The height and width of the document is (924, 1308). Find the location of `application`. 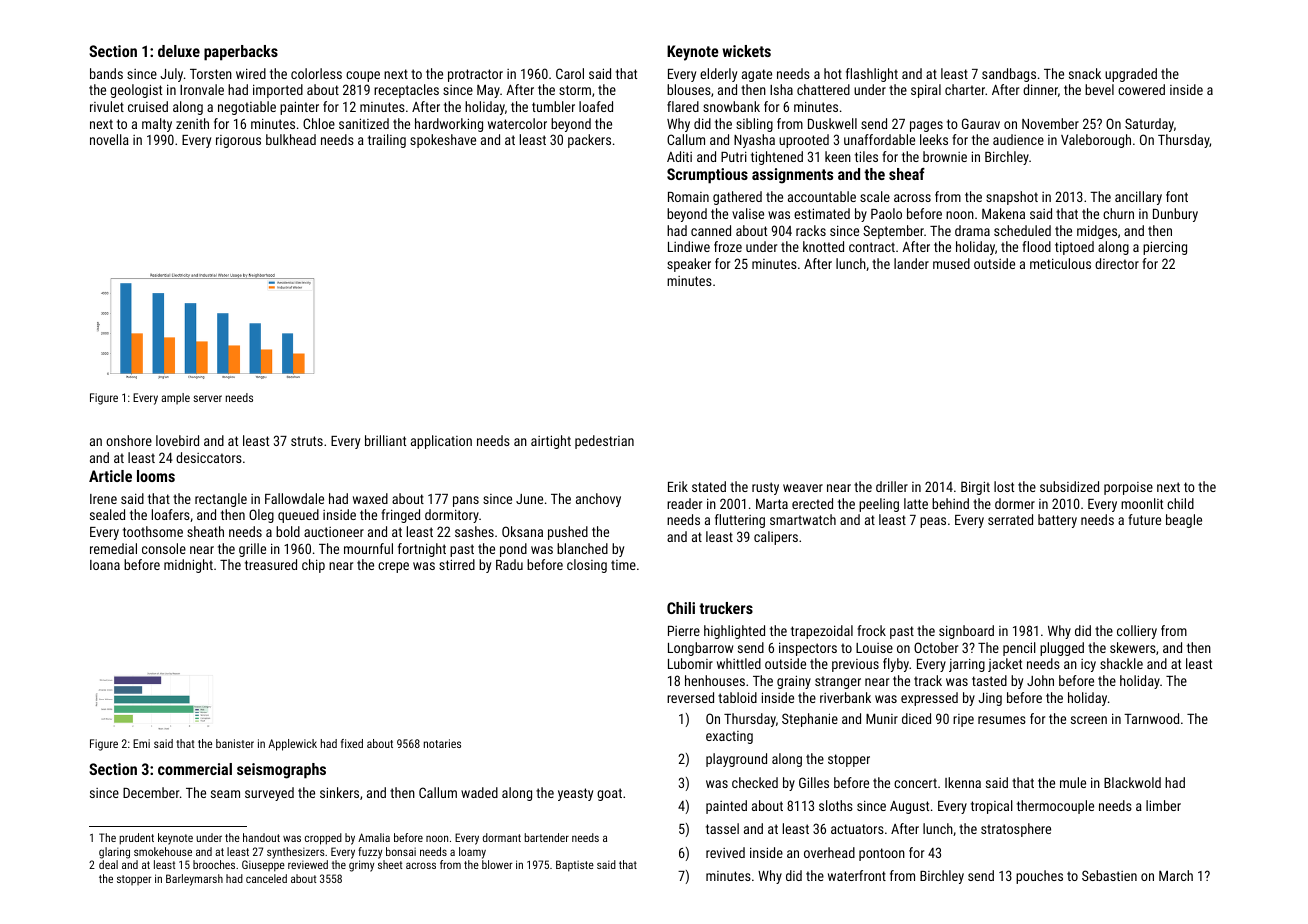

application is located at coordinates (441, 442).
